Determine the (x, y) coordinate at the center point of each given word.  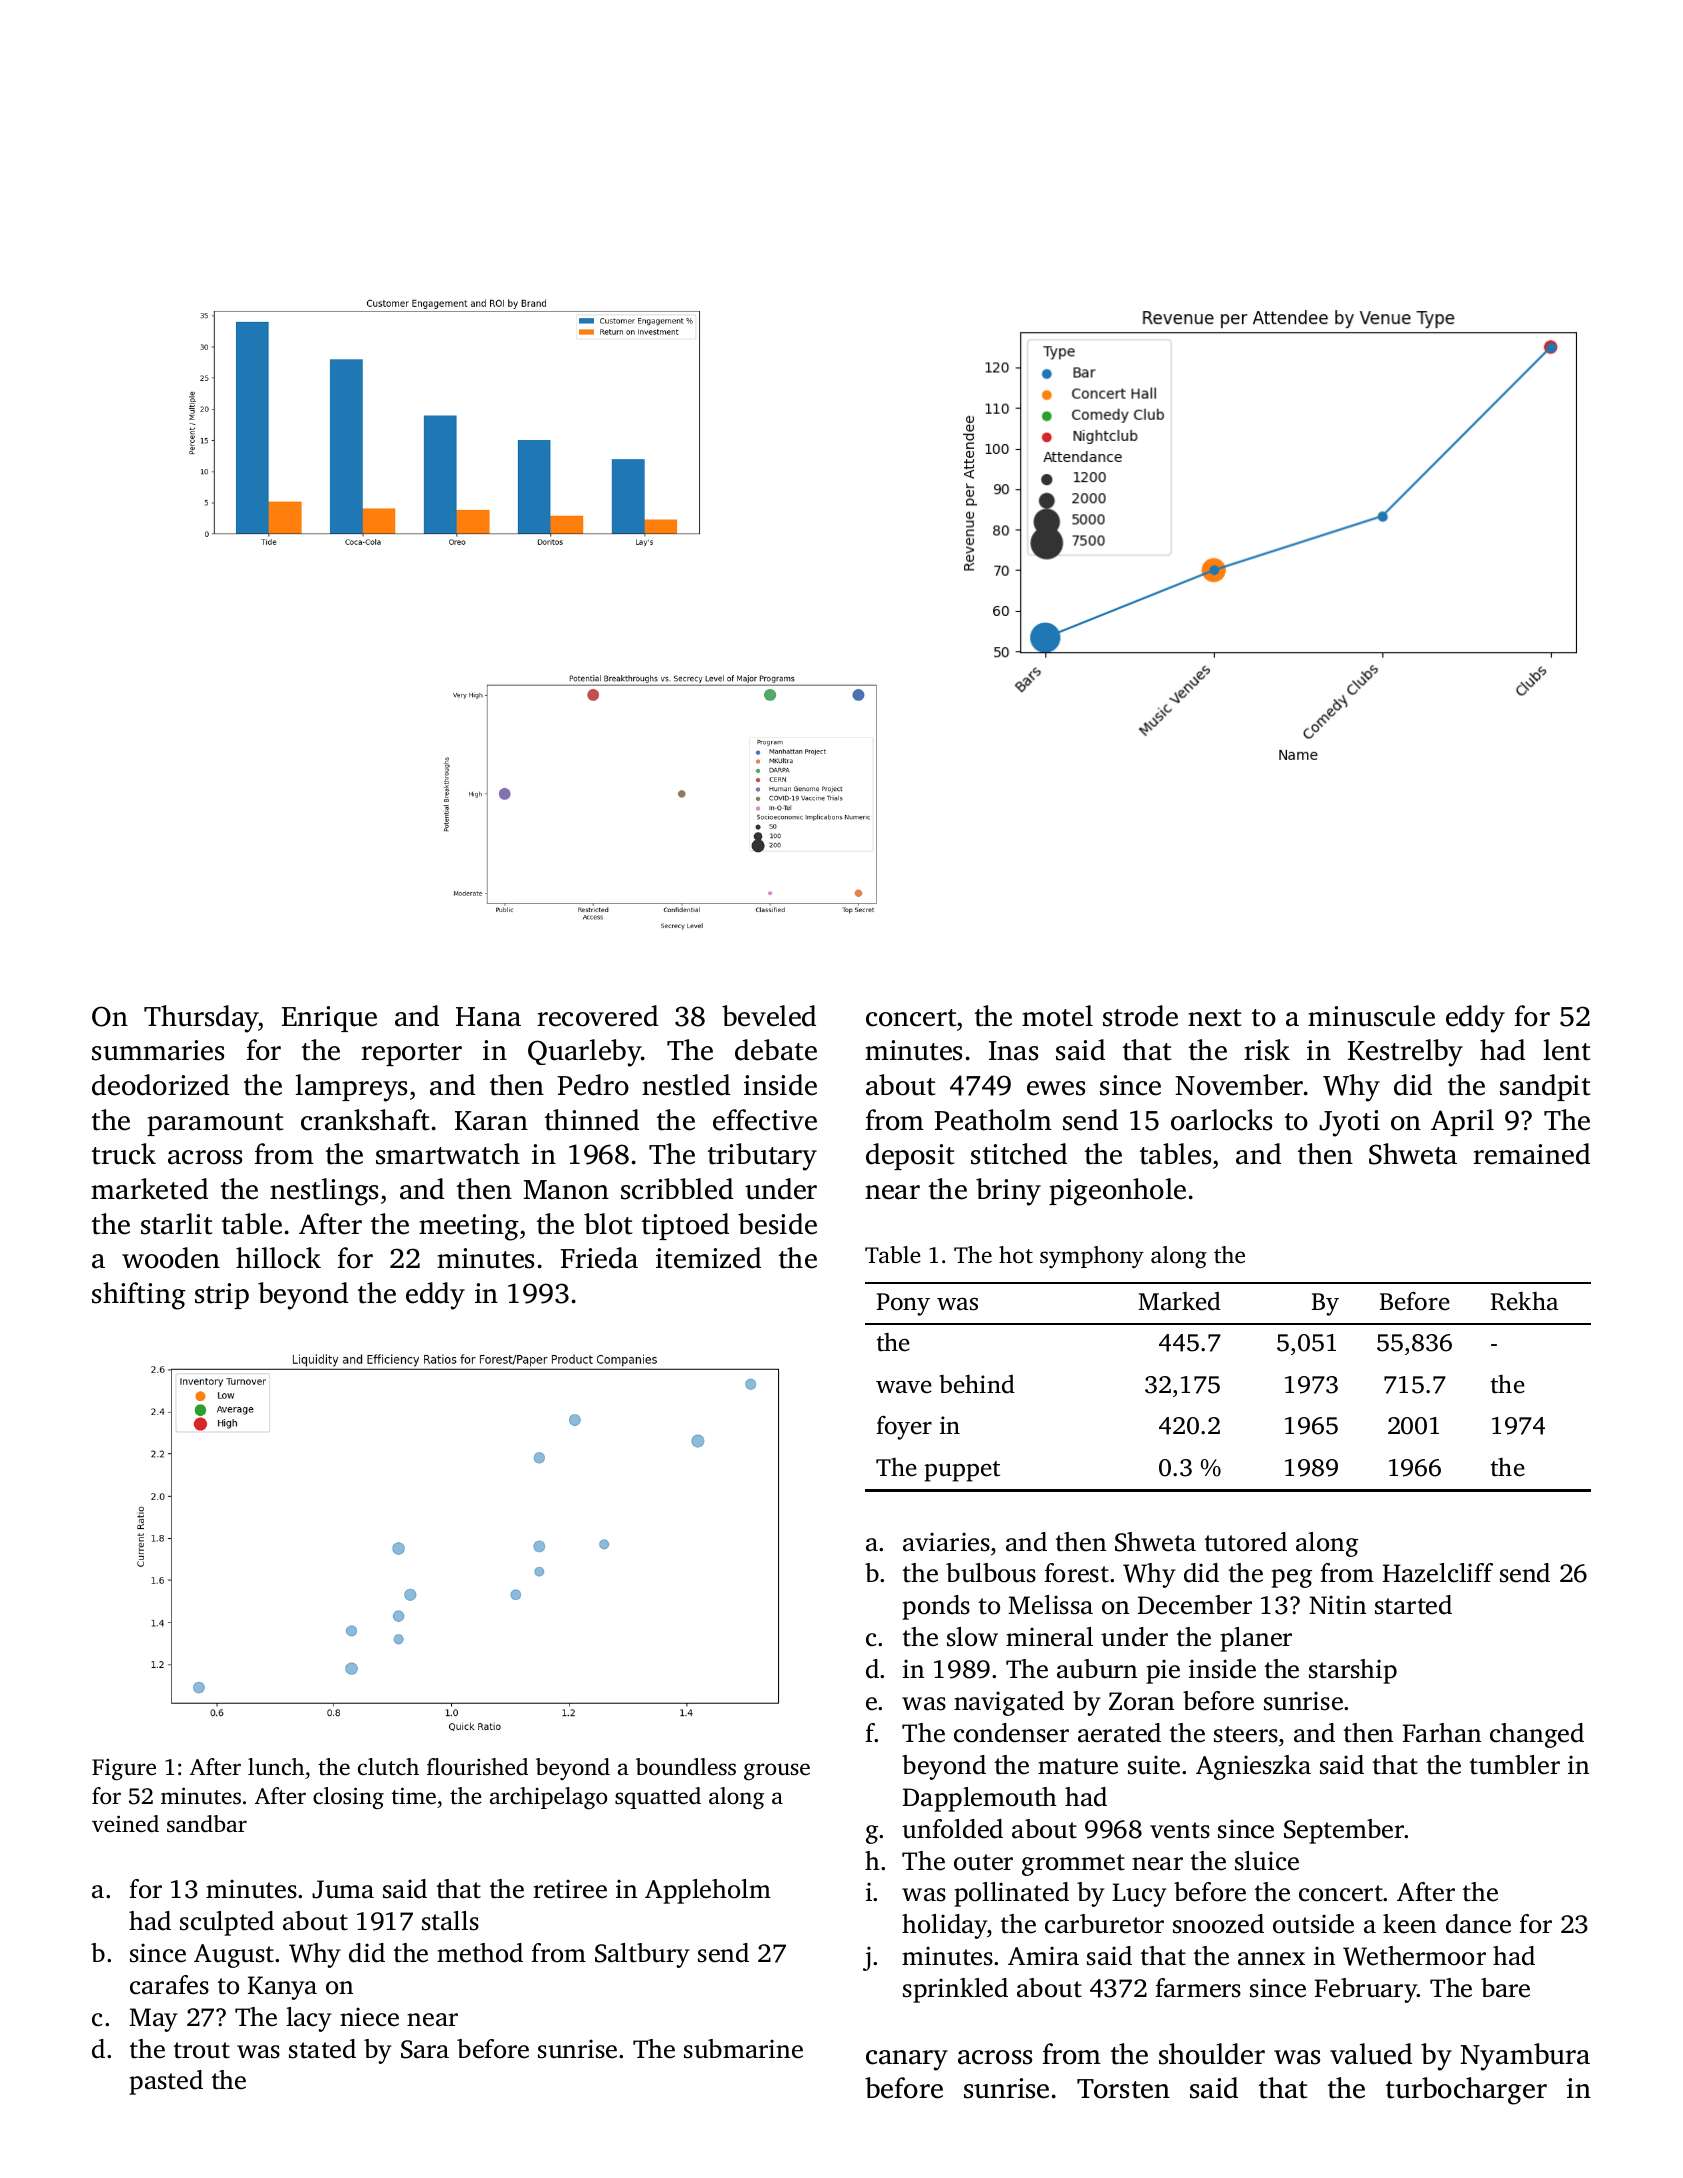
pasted (166, 2082)
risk (1267, 1050)
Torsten (1123, 2089)
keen (1409, 1924)
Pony (903, 1304)
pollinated (1011, 1894)
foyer (904, 1428)
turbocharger (1466, 2091)
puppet (962, 1471)
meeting (469, 1227)
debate (776, 1050)
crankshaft (365, 1120)
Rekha (1524, 1301)
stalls (450, 1921)
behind (977, 1384)
